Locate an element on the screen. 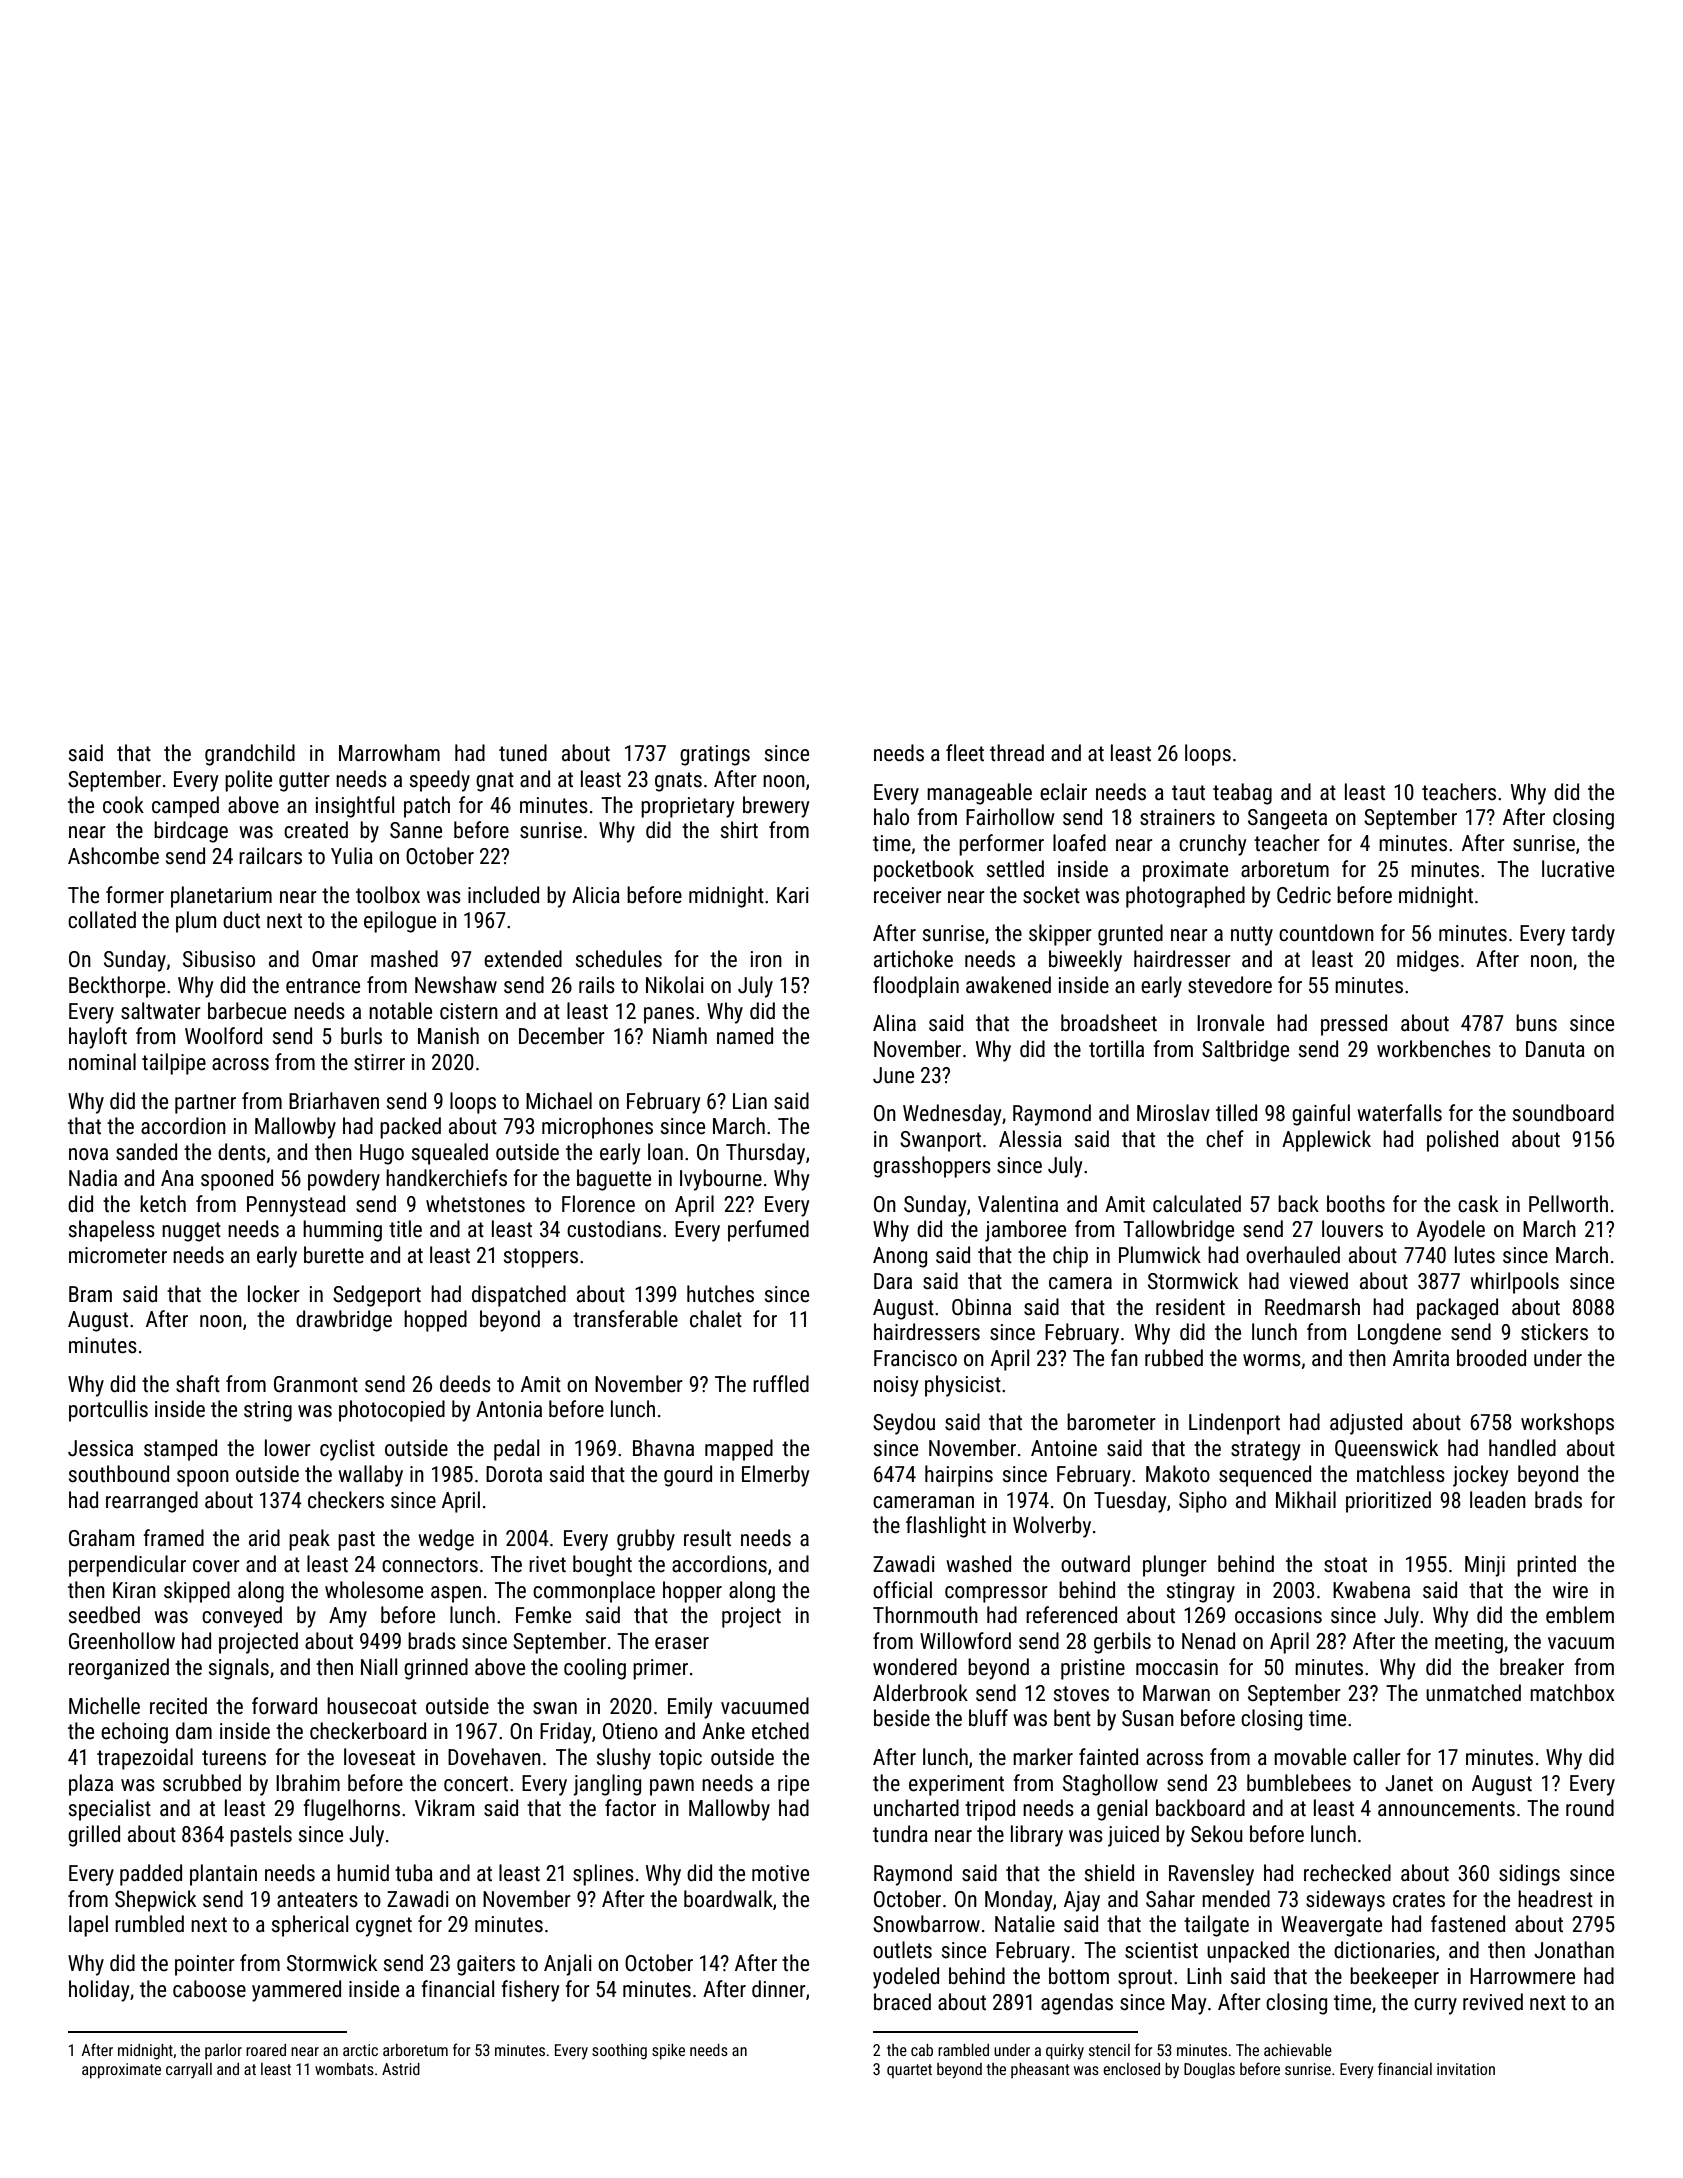 The image size is (1683, 2178). invitation is located at coordinates (1466, 2069).
